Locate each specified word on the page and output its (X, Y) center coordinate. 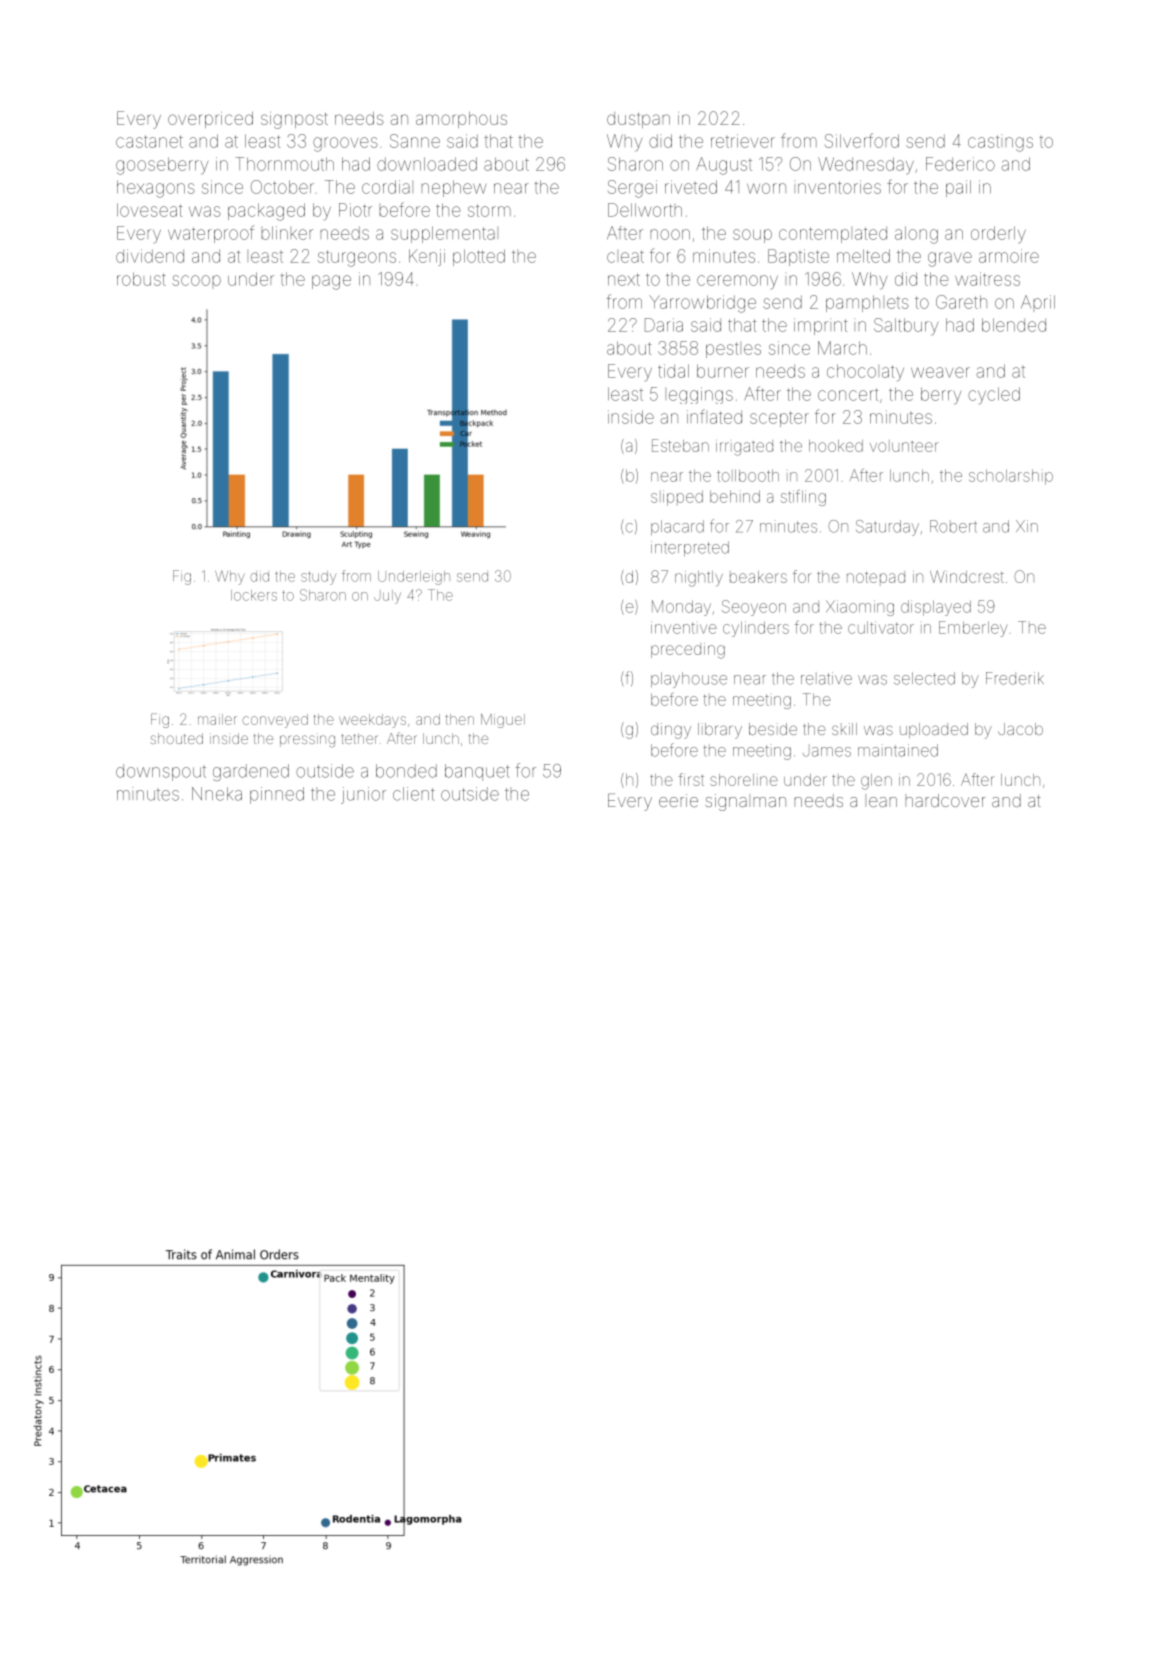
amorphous (461, 120)
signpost (294, 120)
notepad (876, 578)
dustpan (638, 120)
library (720, 731)
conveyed (275, 721)
